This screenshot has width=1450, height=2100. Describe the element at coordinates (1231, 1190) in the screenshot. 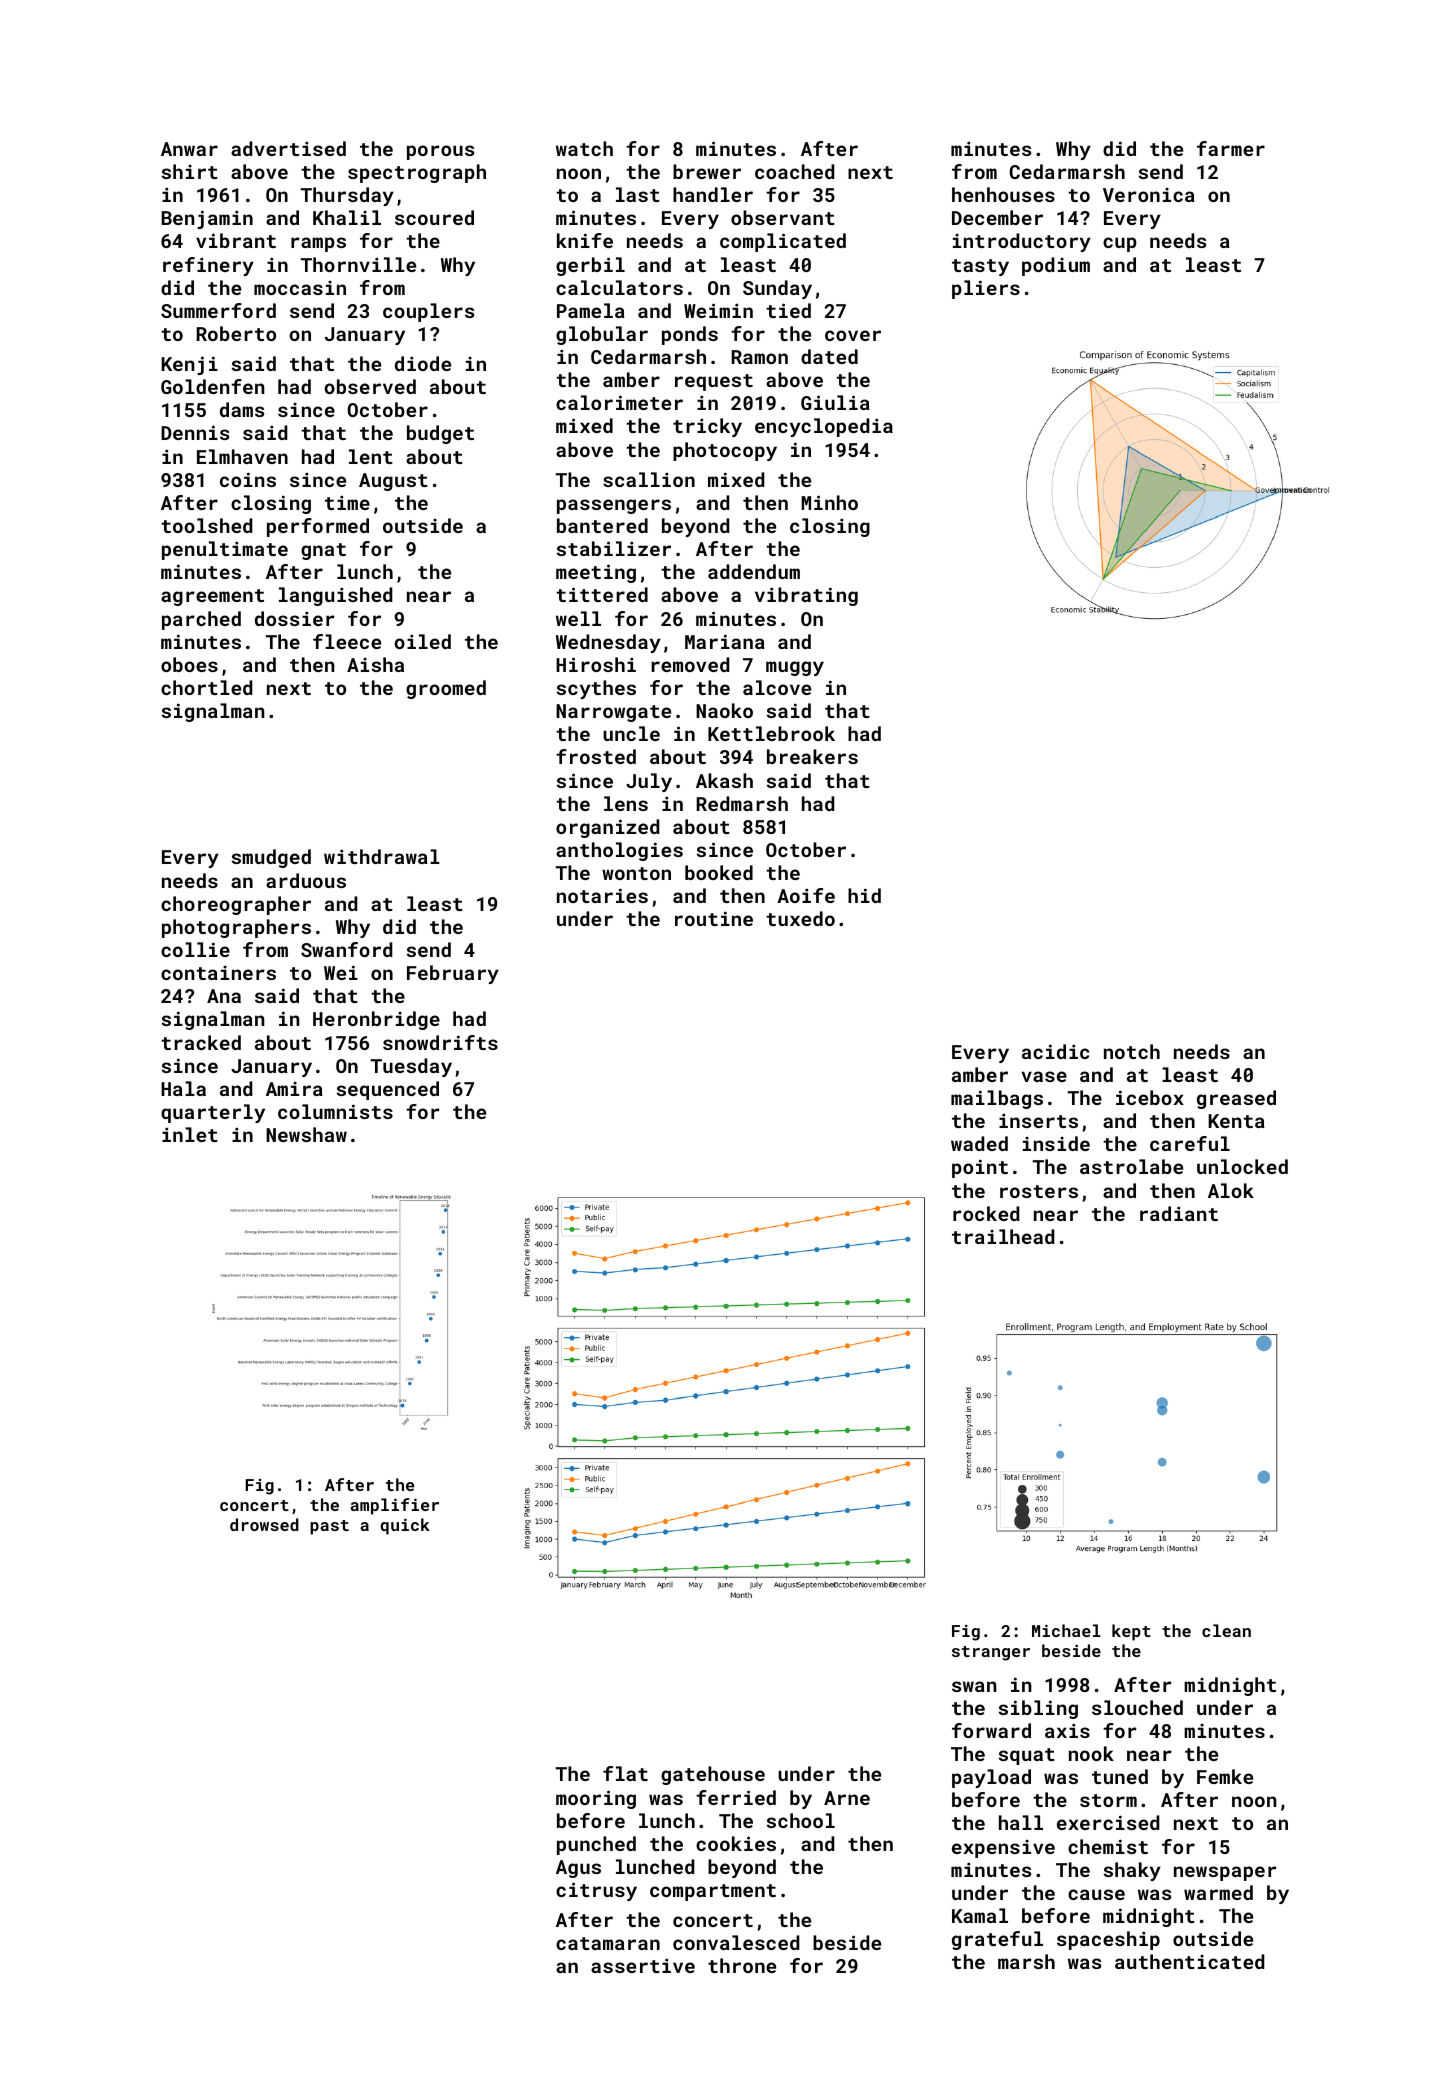

I see `Alok` at that location.
